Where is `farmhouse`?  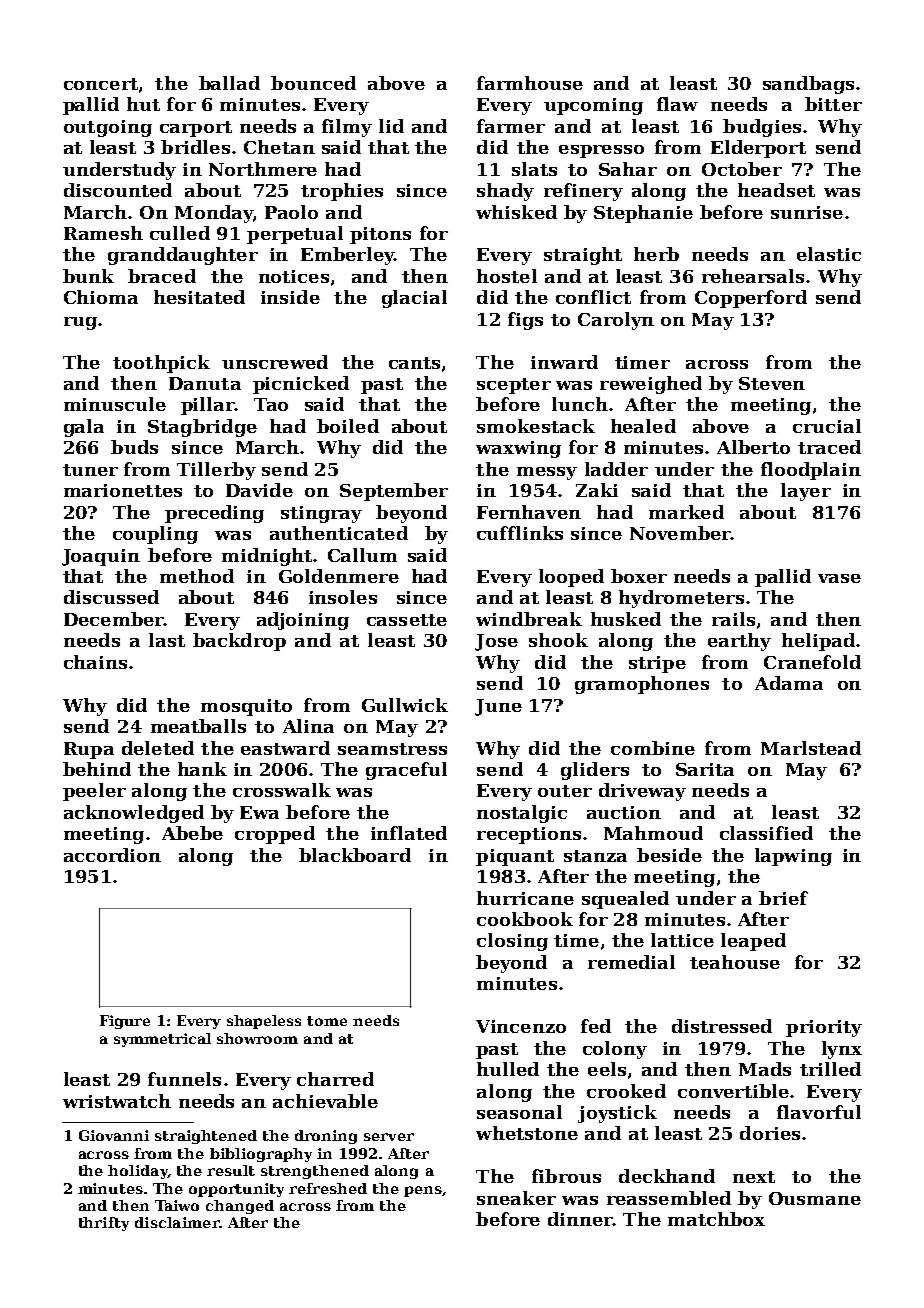
farmhouse is located at coordinates (530, 83).
